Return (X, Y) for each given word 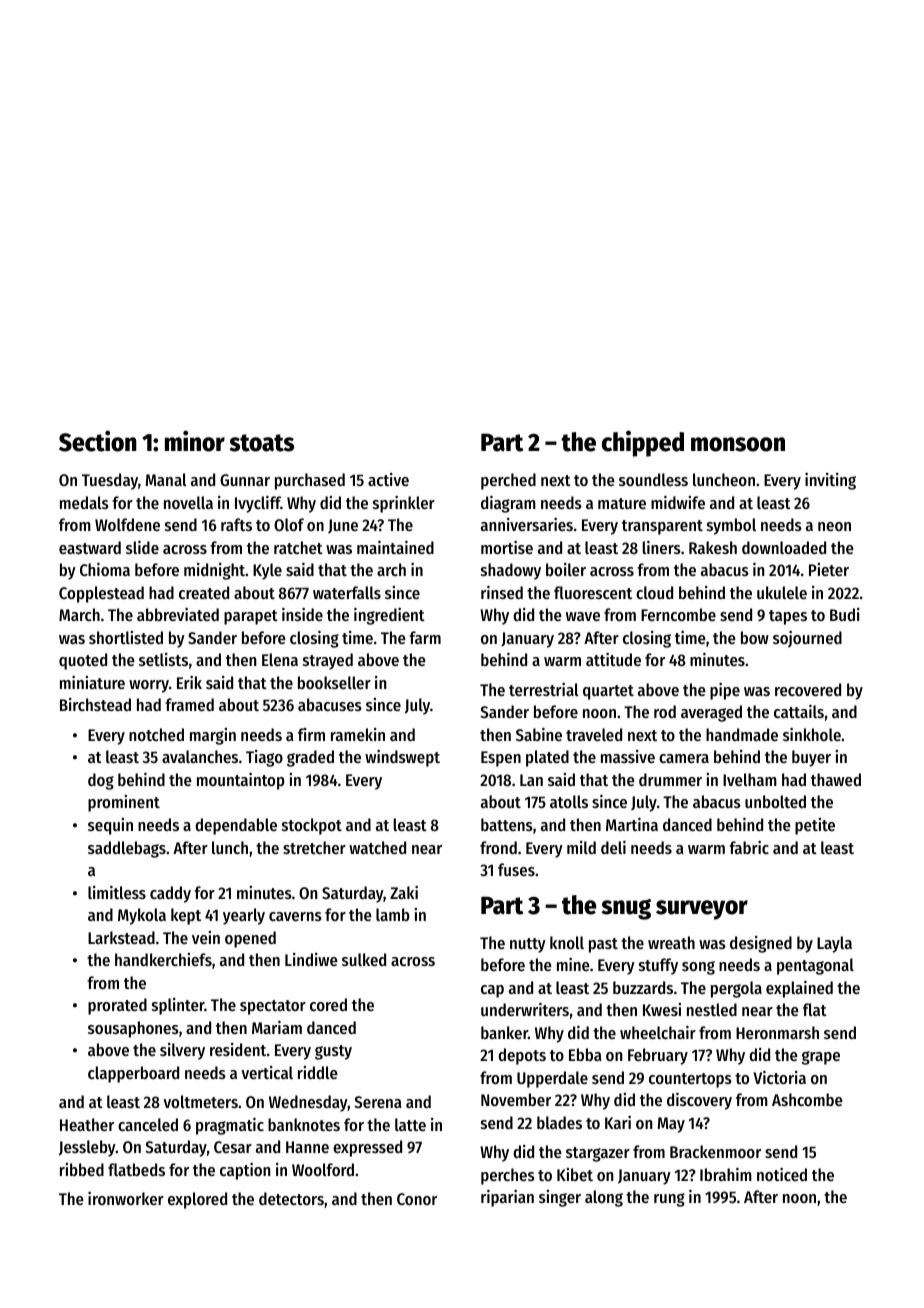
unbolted (775, 801)
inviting (830, 481)
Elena (280, 659)
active (388, 479)
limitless (117, 892)
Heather (87, 1124)
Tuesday (110, 481)
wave (583, 616)
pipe (725, 691)
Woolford (323, 1169)
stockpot (312, 826)
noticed (782, 1174)
